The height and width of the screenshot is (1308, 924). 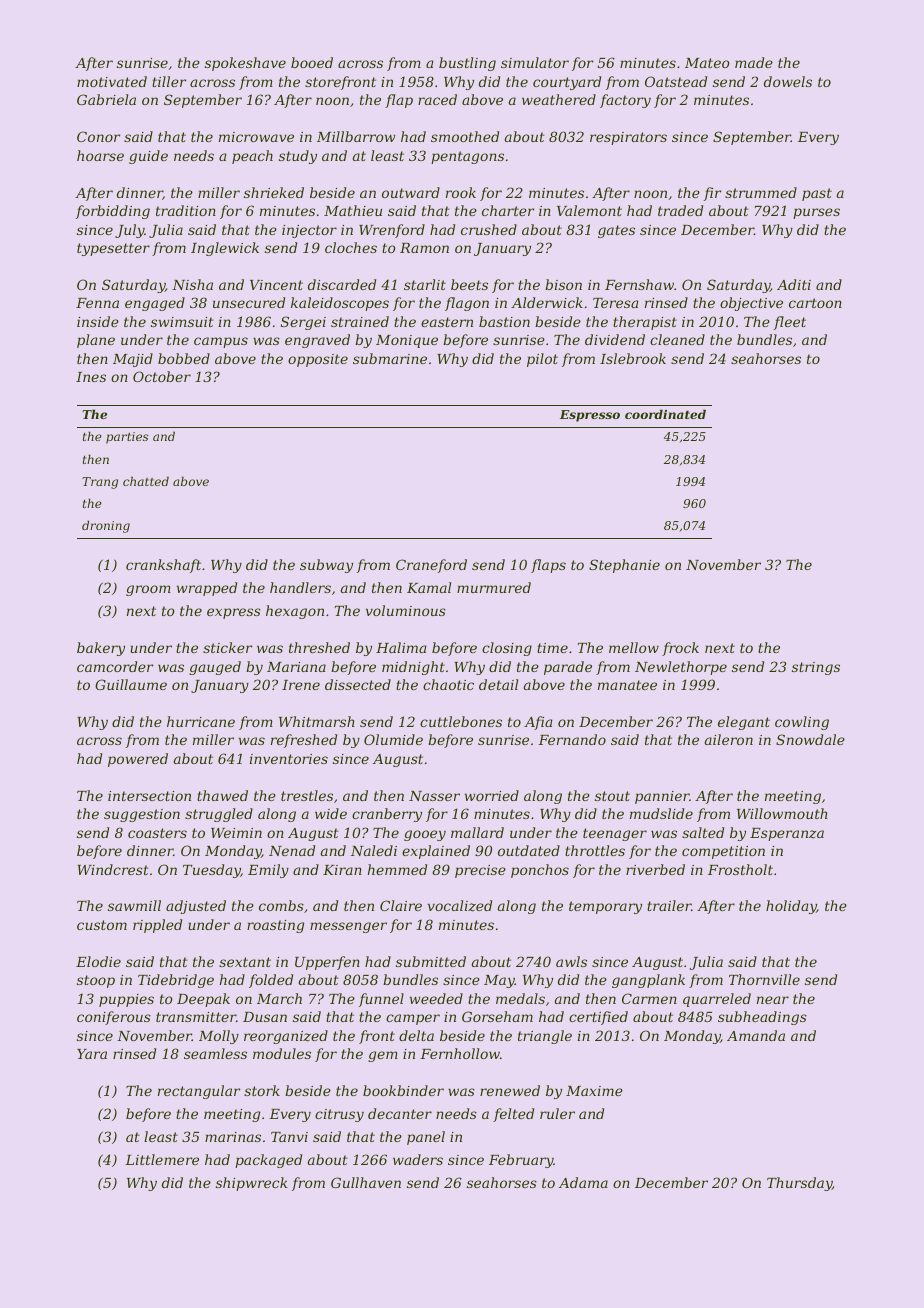 I want to click on Littlemere, so click(x=162, y=1159).
